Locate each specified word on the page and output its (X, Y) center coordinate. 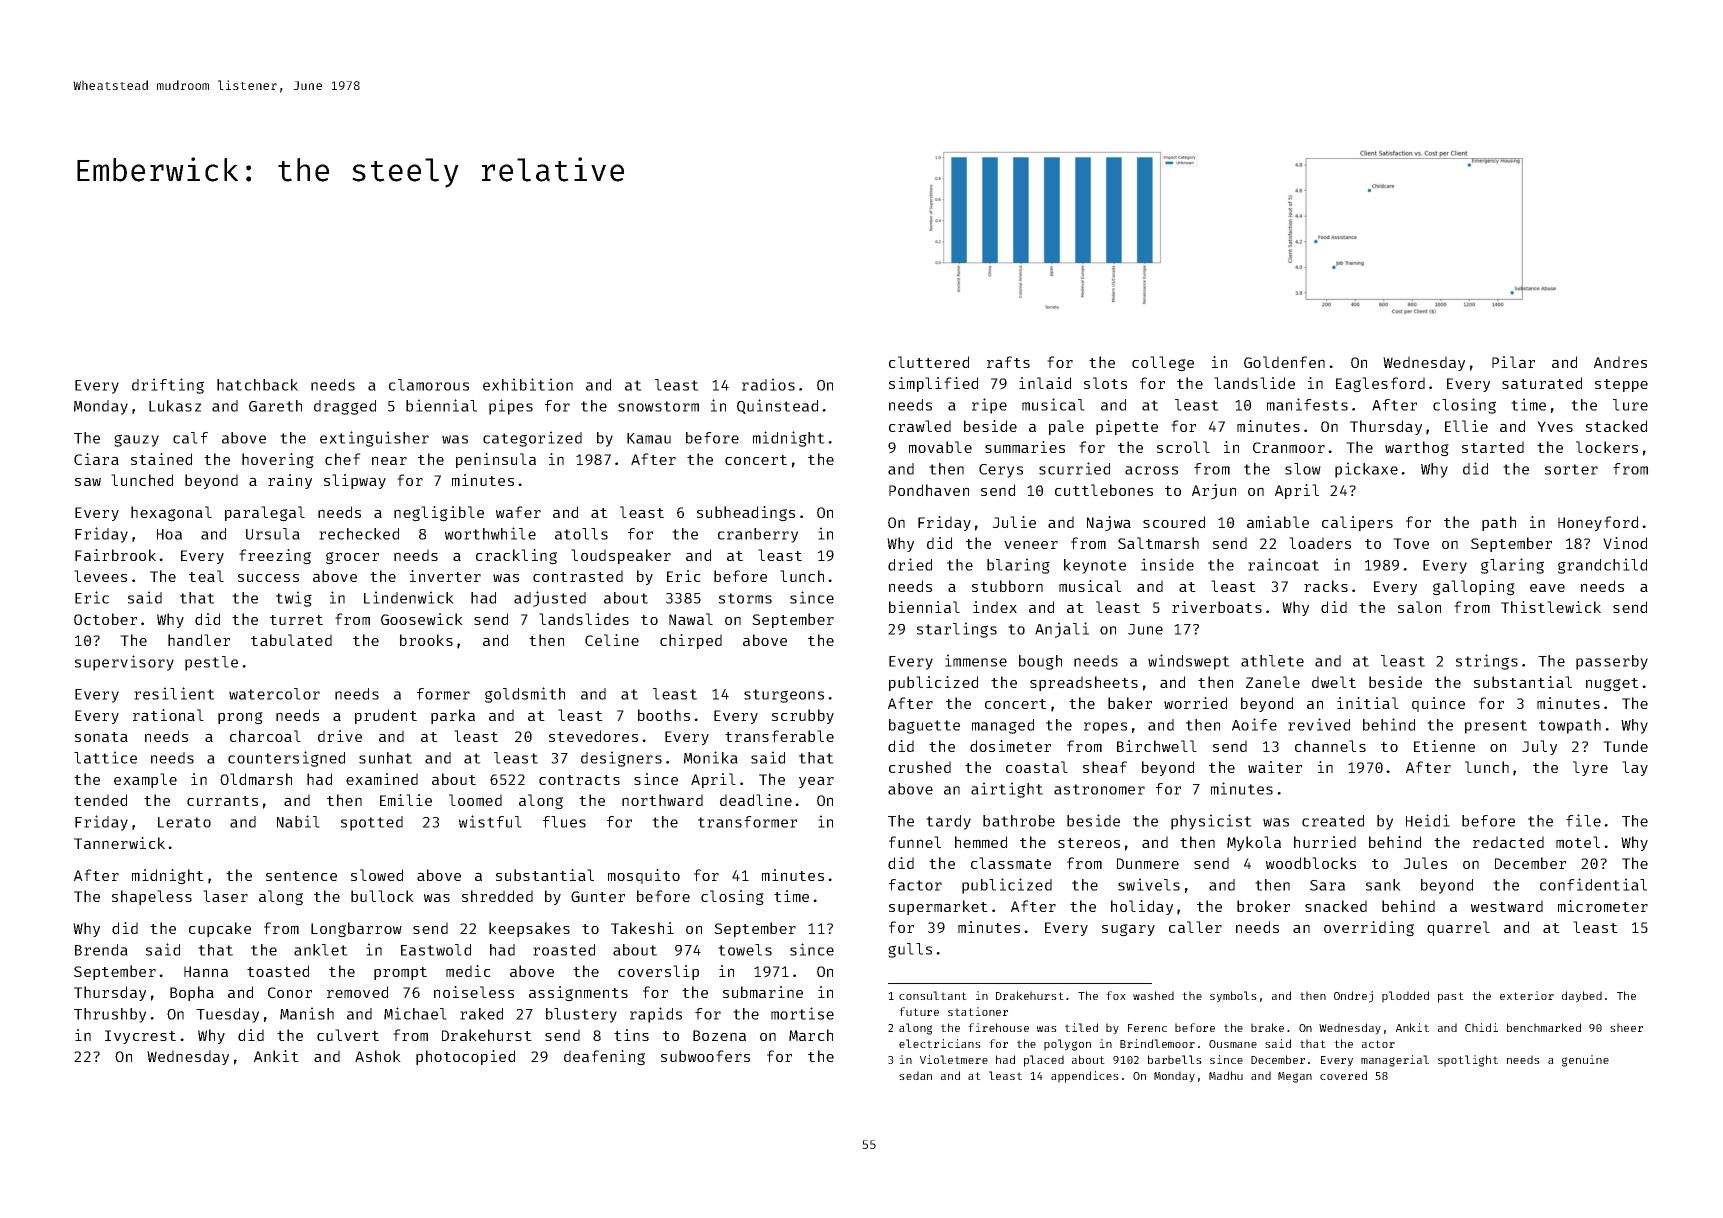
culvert (348, 1035)
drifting (168, 386)
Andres (1620, 362)
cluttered (929, 362)
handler (199, 640)
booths (664, 715)
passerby (1612, 662)
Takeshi (642, 928)
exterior (1527, 995)
